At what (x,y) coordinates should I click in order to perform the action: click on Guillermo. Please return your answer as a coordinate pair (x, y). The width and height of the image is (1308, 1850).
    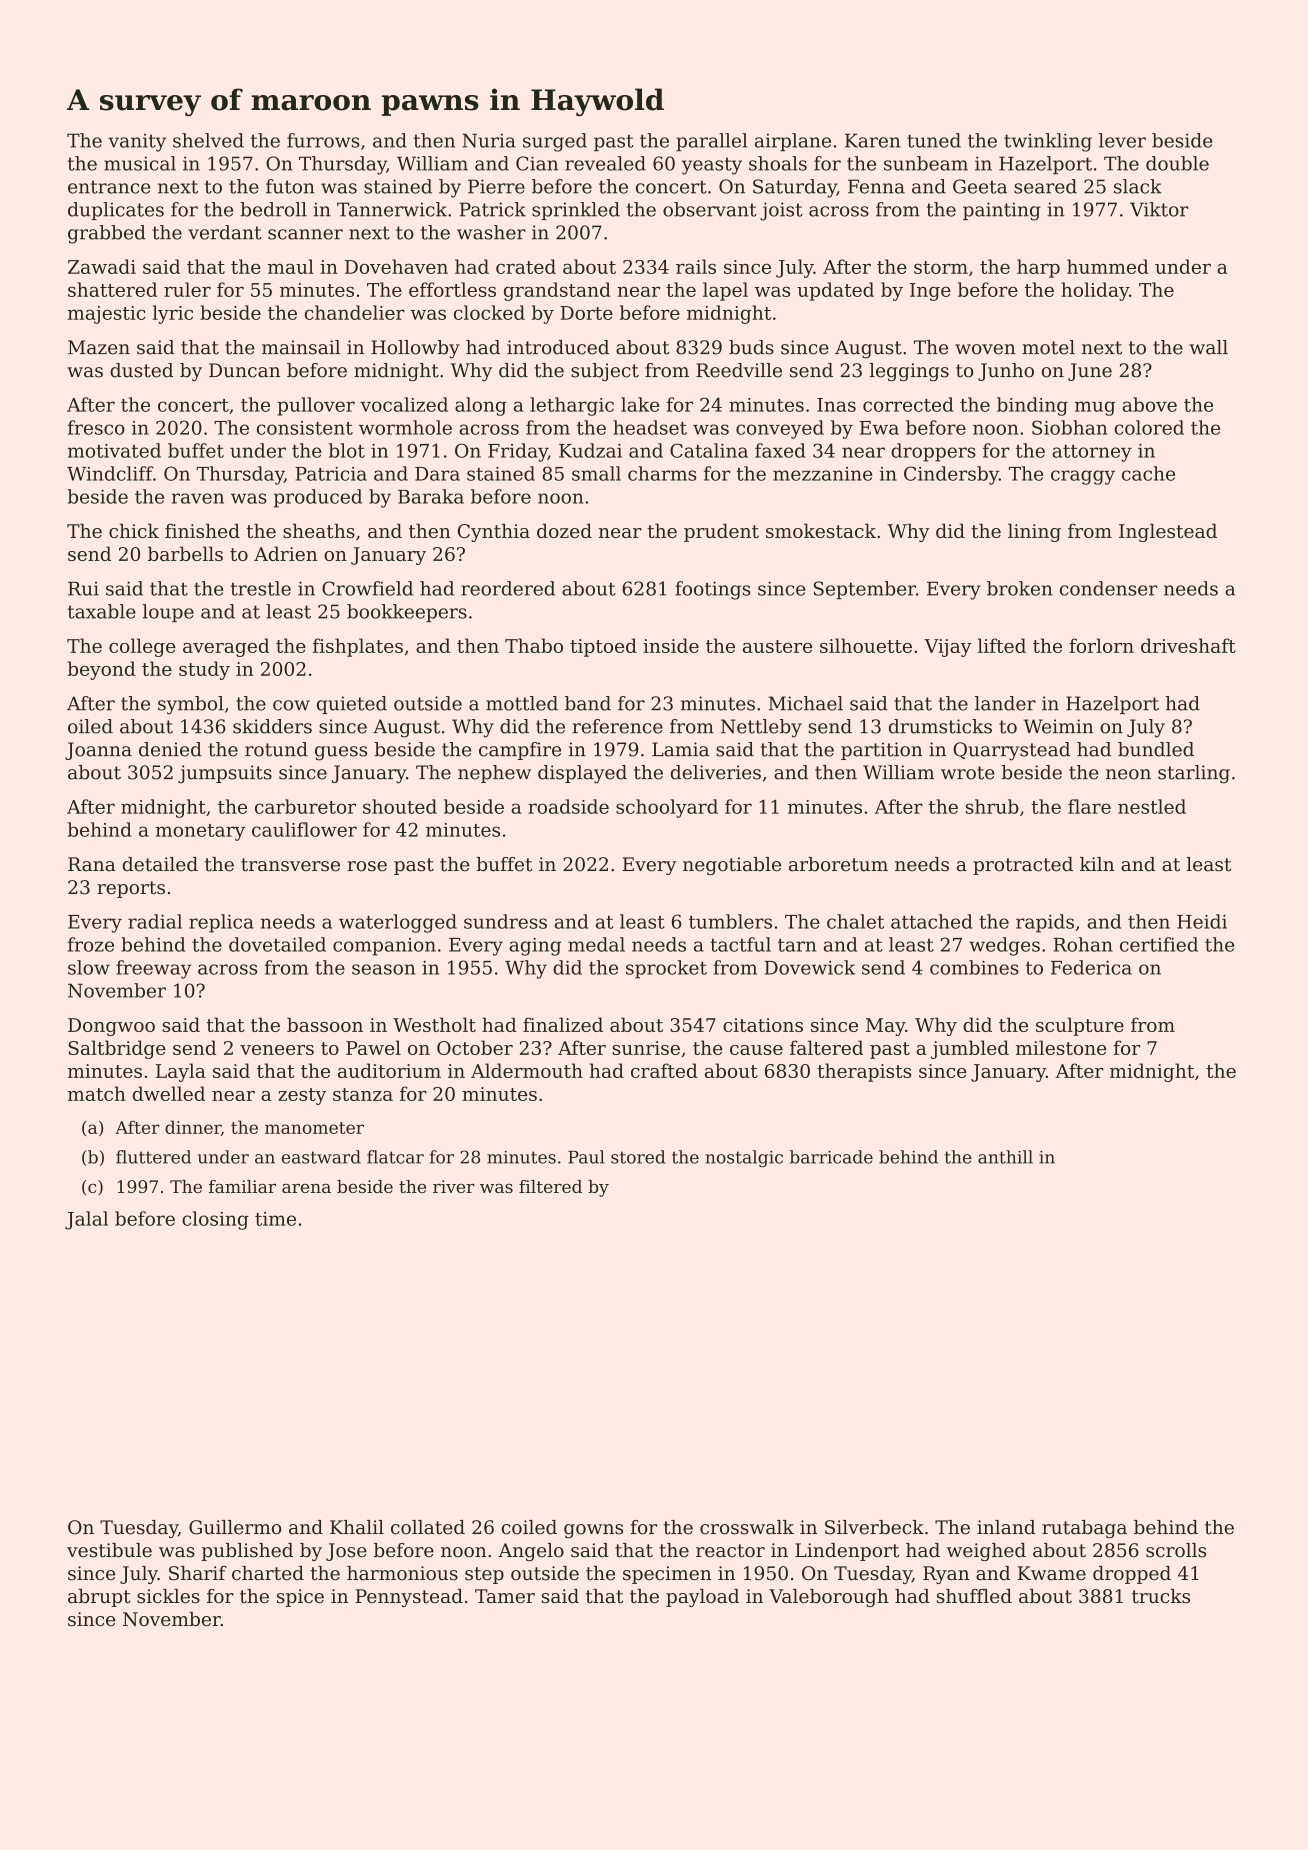
    Looking at the image, I should click on (235, 1527).
